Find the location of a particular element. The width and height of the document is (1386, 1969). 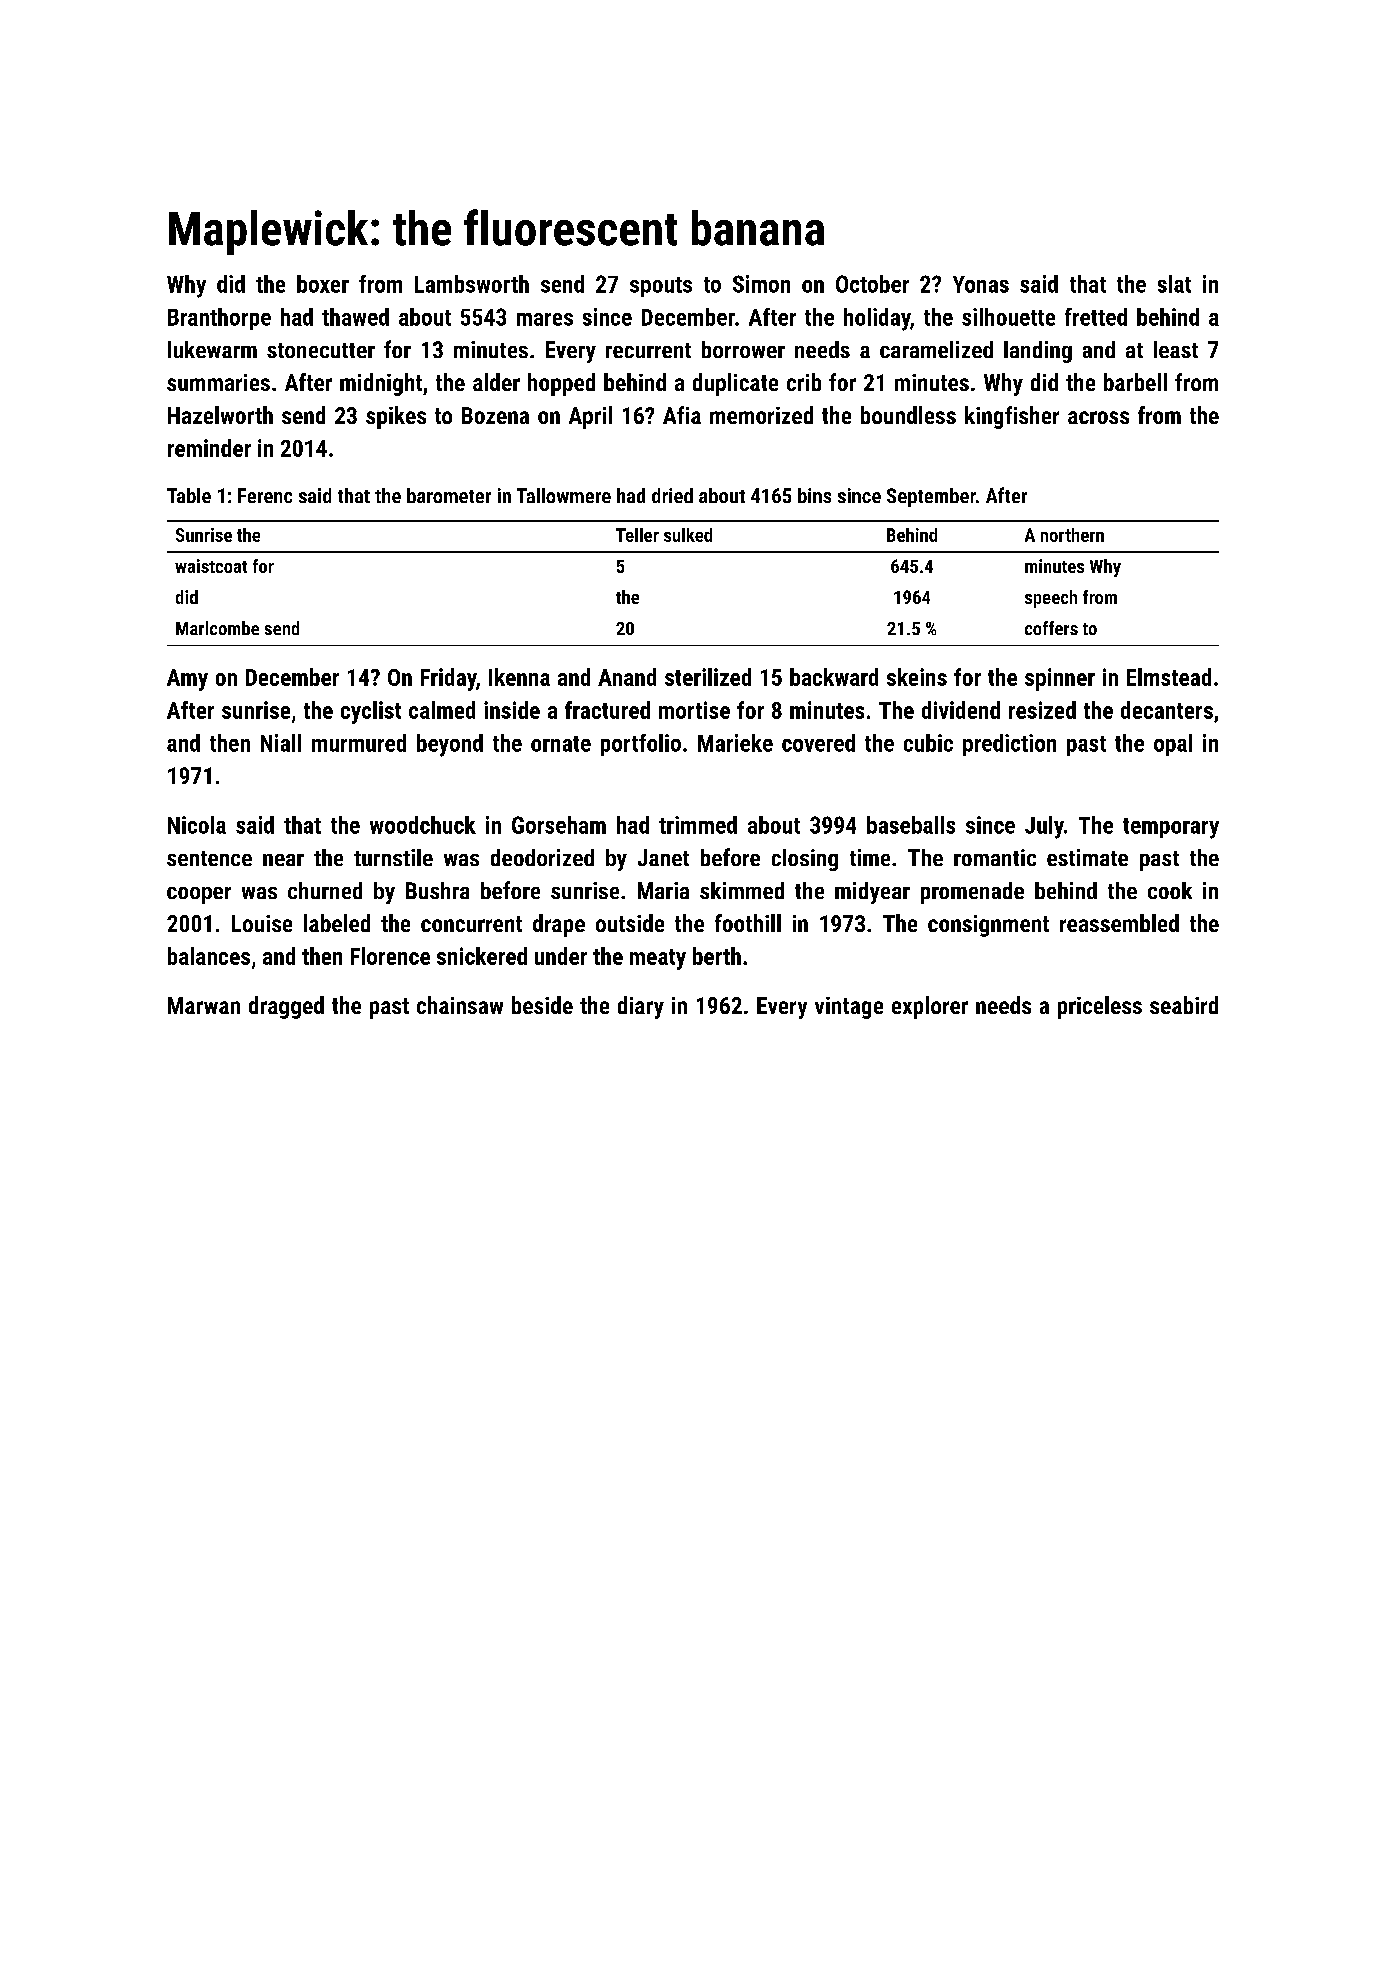

spouts is located at coordinates (661, 287).
